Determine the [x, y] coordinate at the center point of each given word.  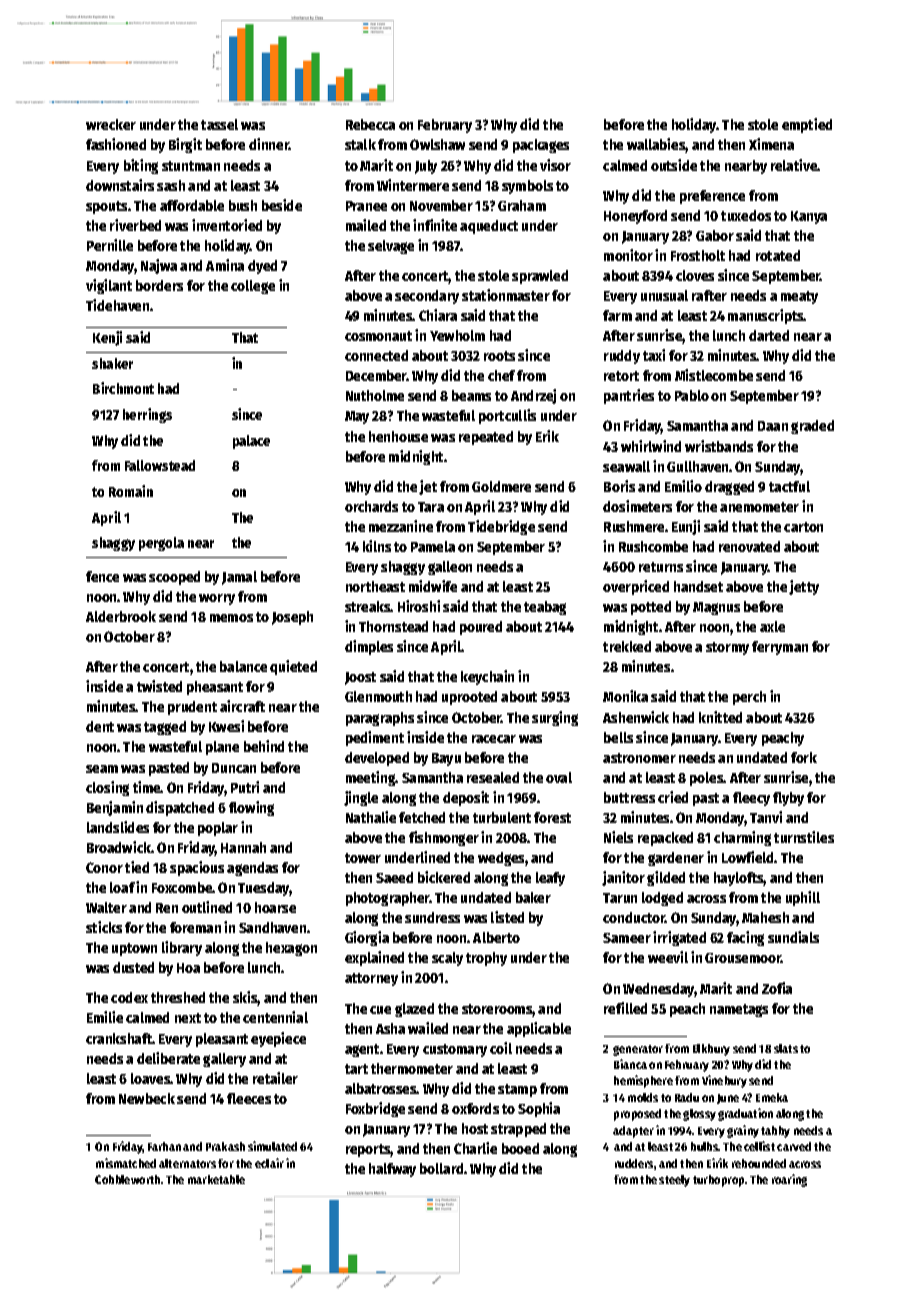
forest [552, 817]
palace [251, 442]
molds [643, 1097]
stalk [360, 144]
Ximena [771, 144]
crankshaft [119, 1038]
